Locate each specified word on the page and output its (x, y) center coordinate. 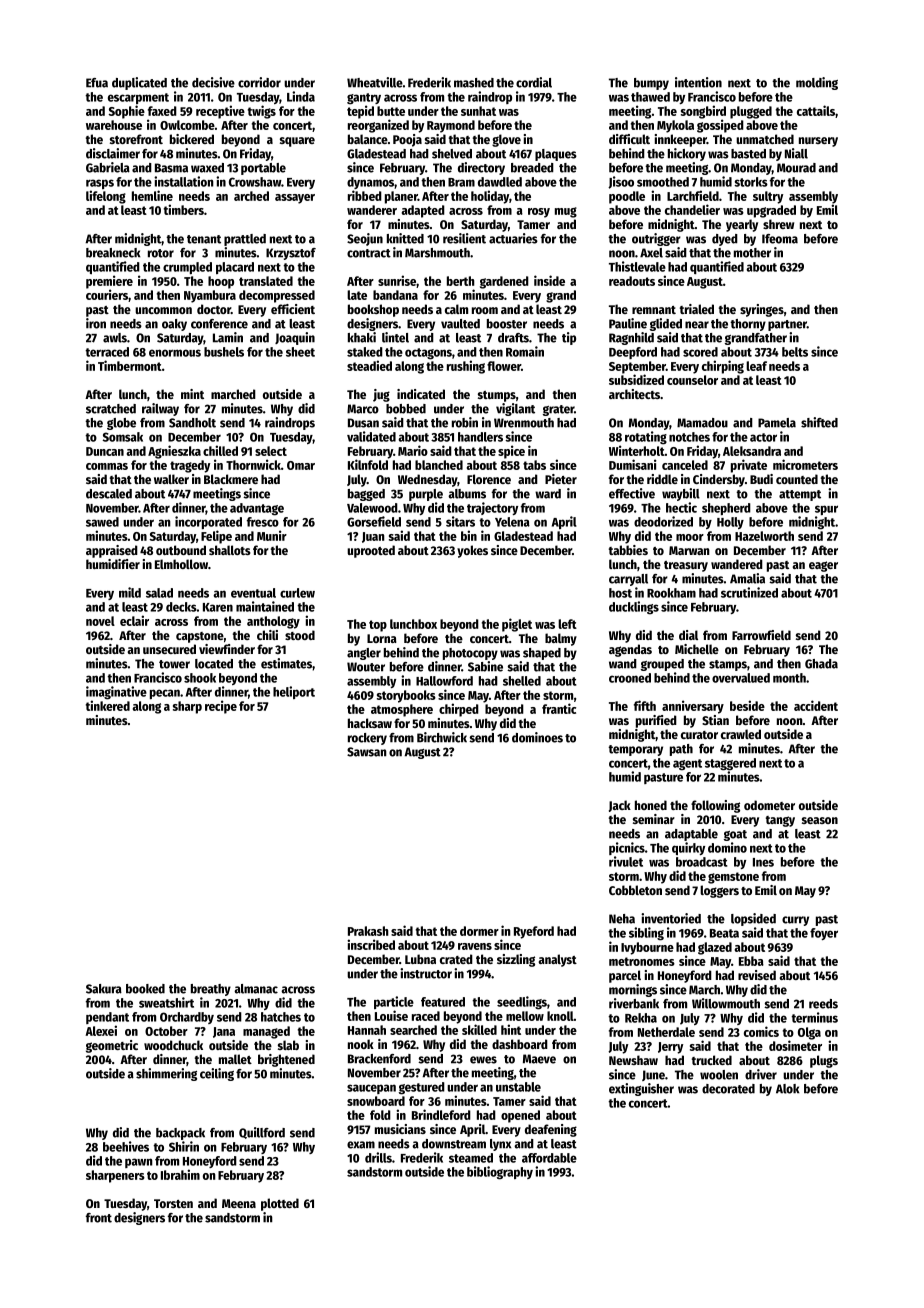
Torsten (173, 1203)
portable (263, 169)
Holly (730, 523)
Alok (788, 1089)
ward (548, 494)
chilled (220, 450)
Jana (224, 1032)
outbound (181, 550)
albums (467, 494)
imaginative (116, 693)
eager (823, 566)
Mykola (675, 126)
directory (481, 168)
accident (816, 705)
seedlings (522, 1003)
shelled (522, 681)
